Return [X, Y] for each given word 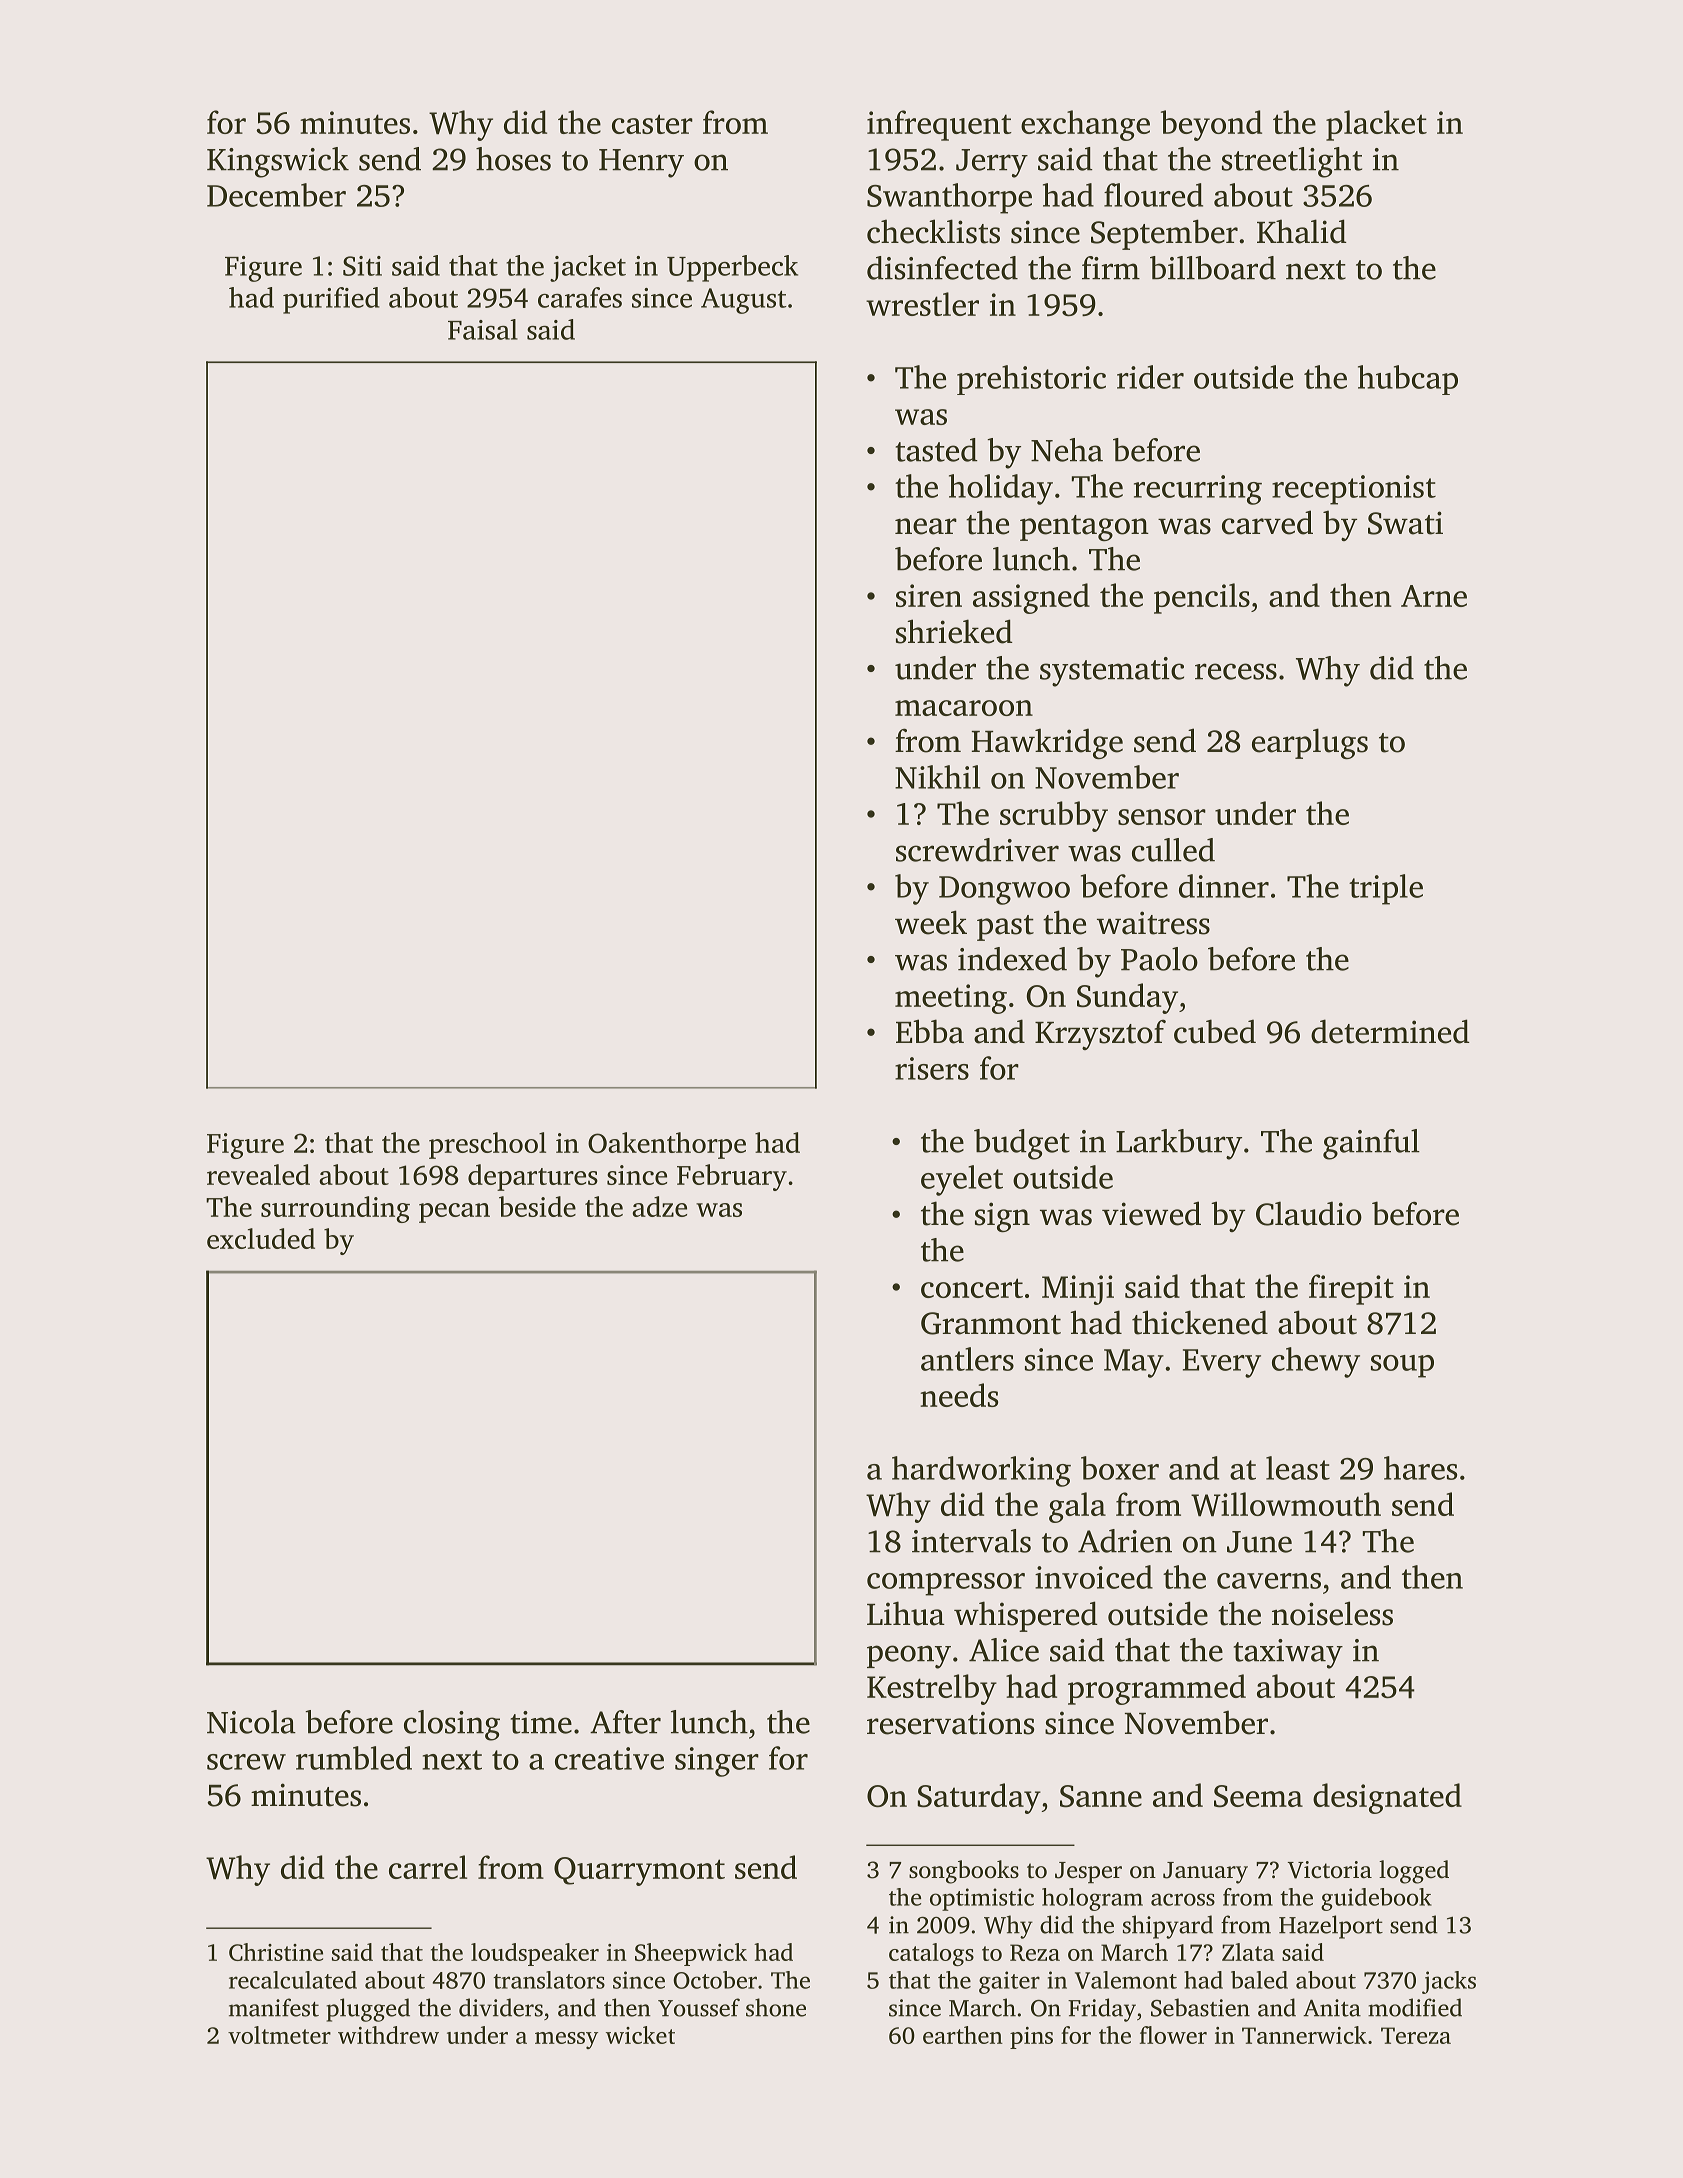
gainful [1371, 1144]
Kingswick [278, 162]
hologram [1092, 1899]
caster [652, 124]
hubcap [1408, 380]
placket [1376, 125]
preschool [487, 1145]
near [926, 526]
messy [566, 2040]
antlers [967, 1359]
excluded [261, 1238]
